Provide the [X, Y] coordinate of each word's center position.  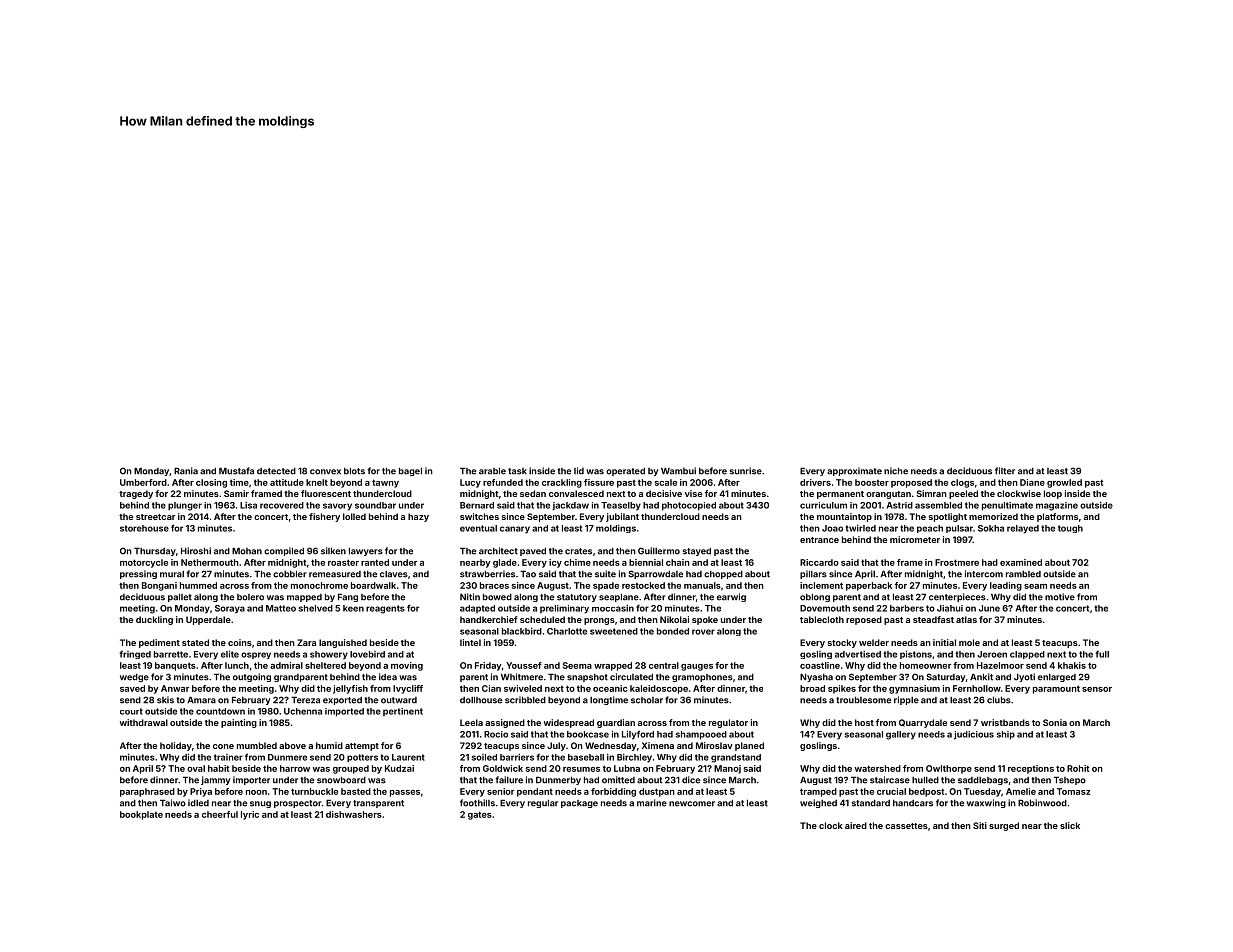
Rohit [1078, 768]
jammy [215, 780]
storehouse [144, 528]
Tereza [305, 700]
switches [479, 516]
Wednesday [611, 746]
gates [480, 815]
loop [1053, 494]
